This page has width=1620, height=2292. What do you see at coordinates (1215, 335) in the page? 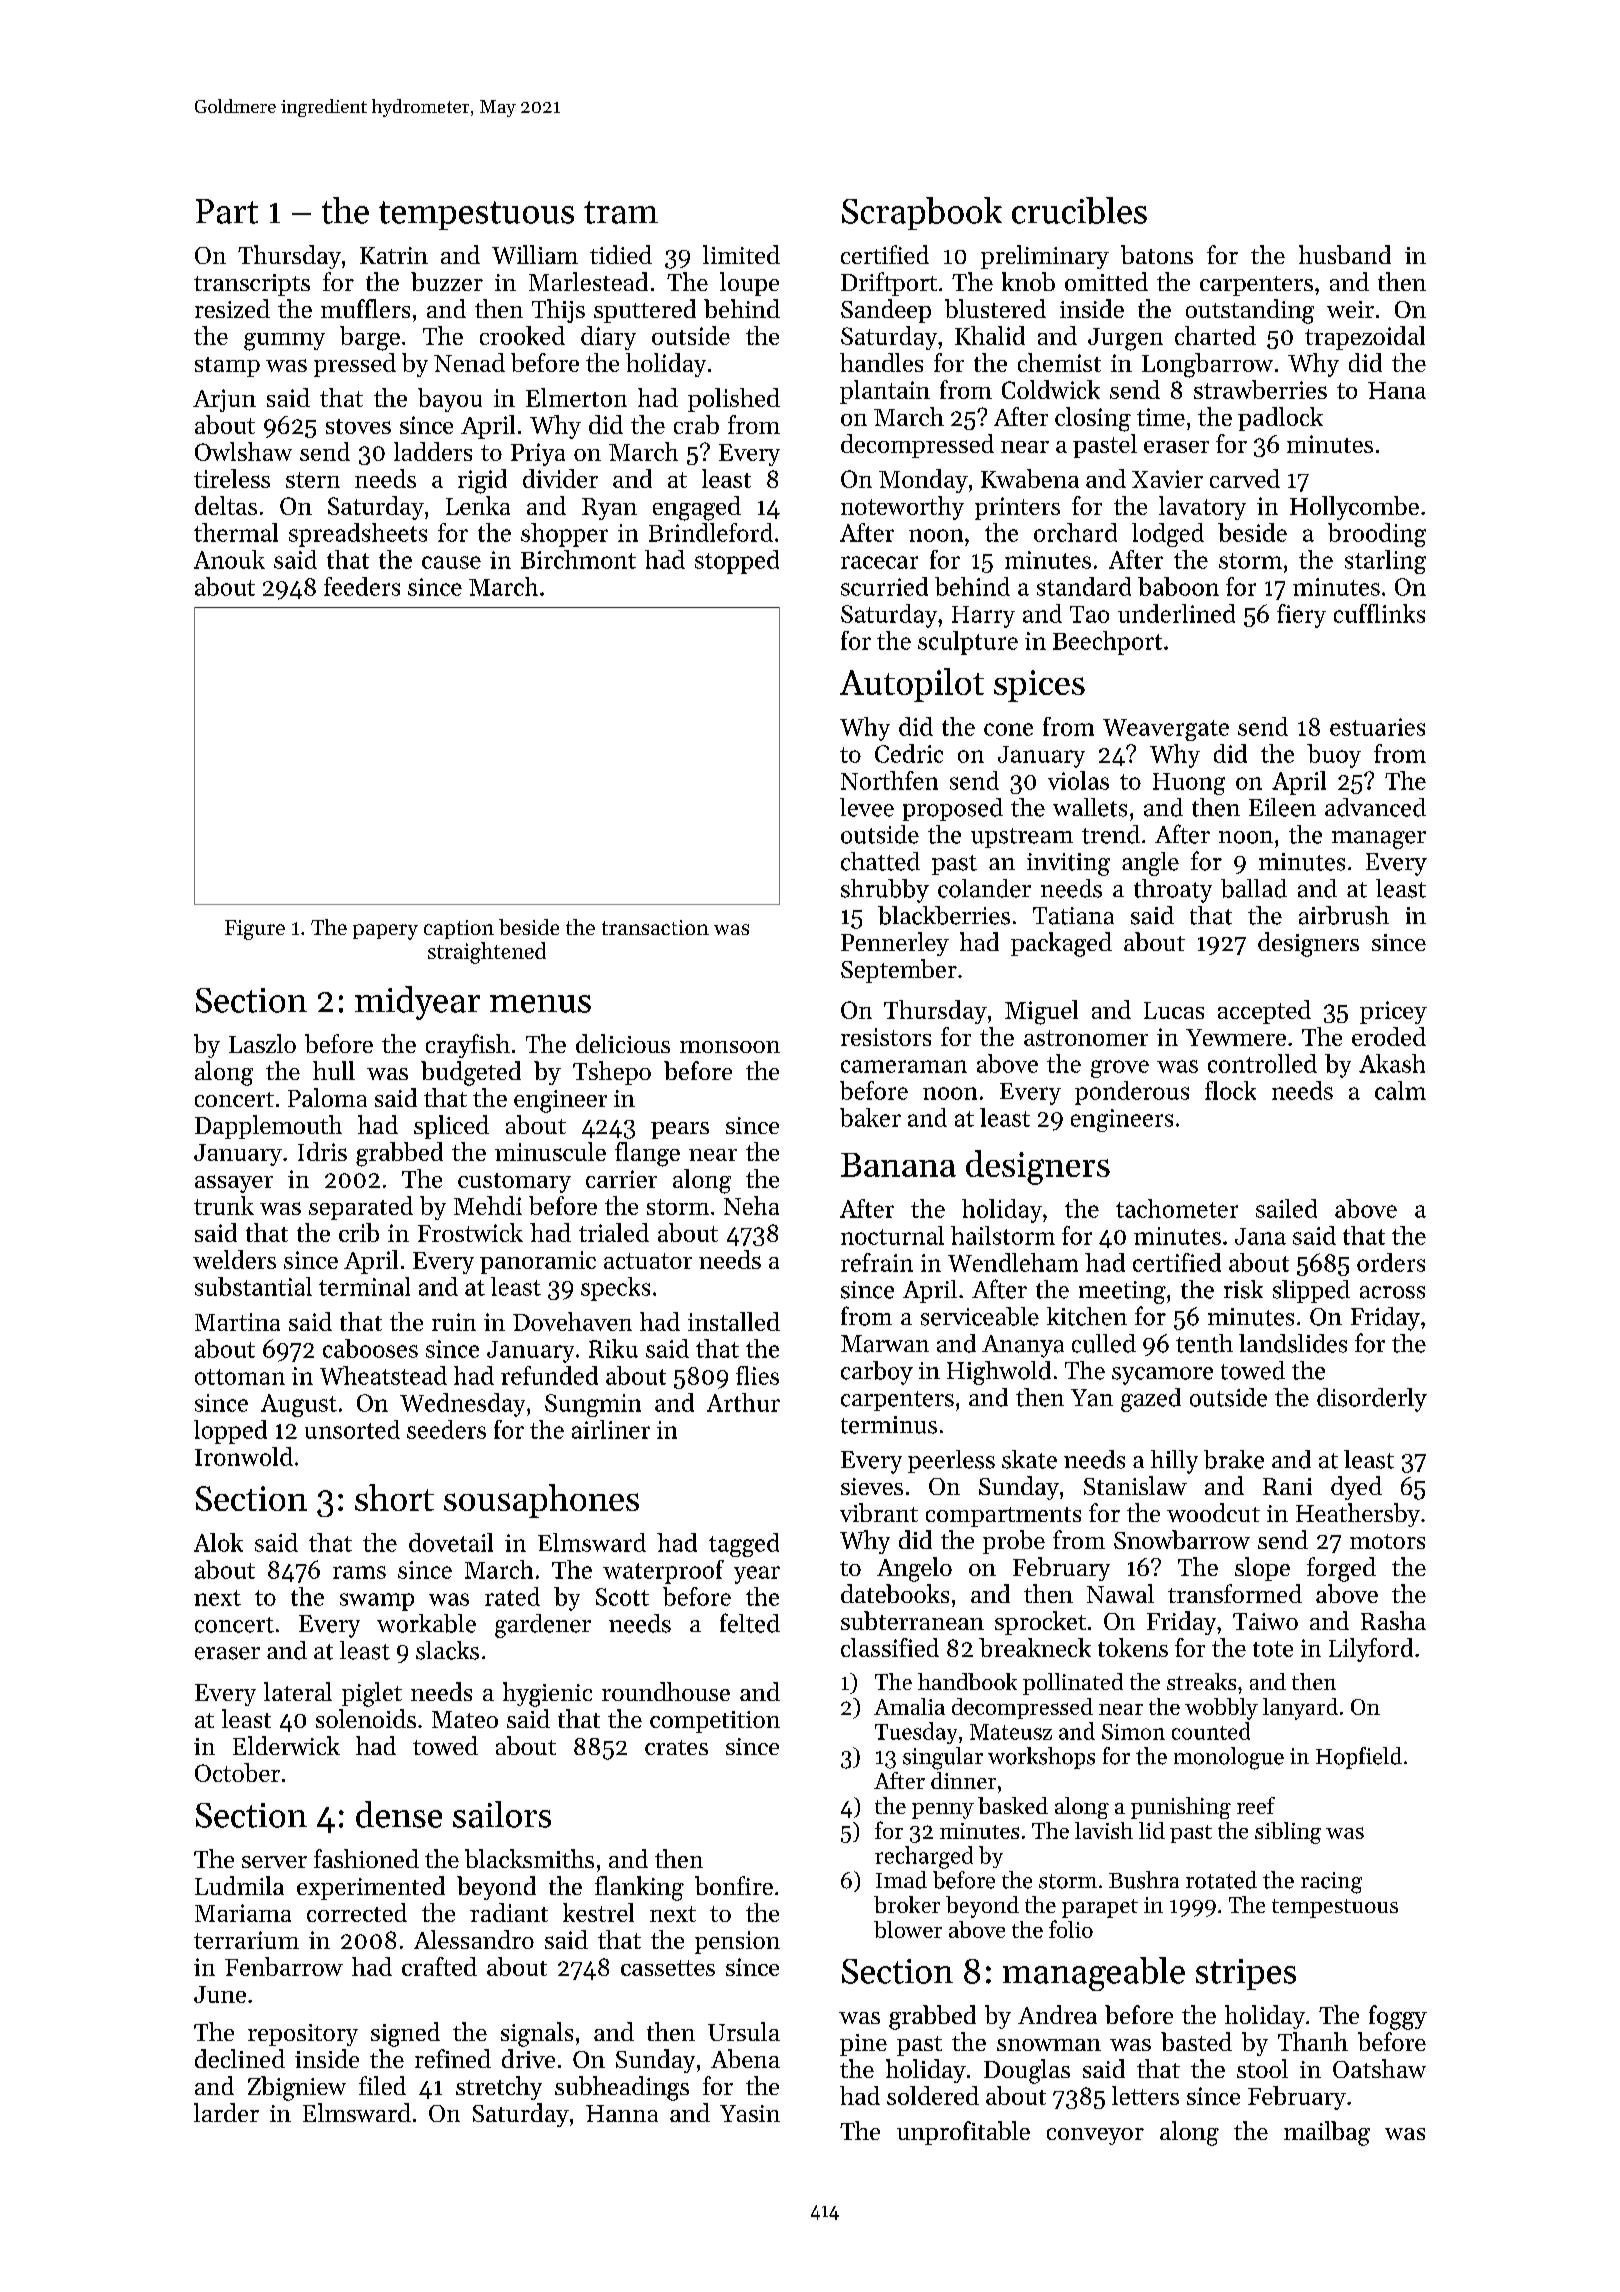
I see `charted` at bounding box center [1215, 335].
